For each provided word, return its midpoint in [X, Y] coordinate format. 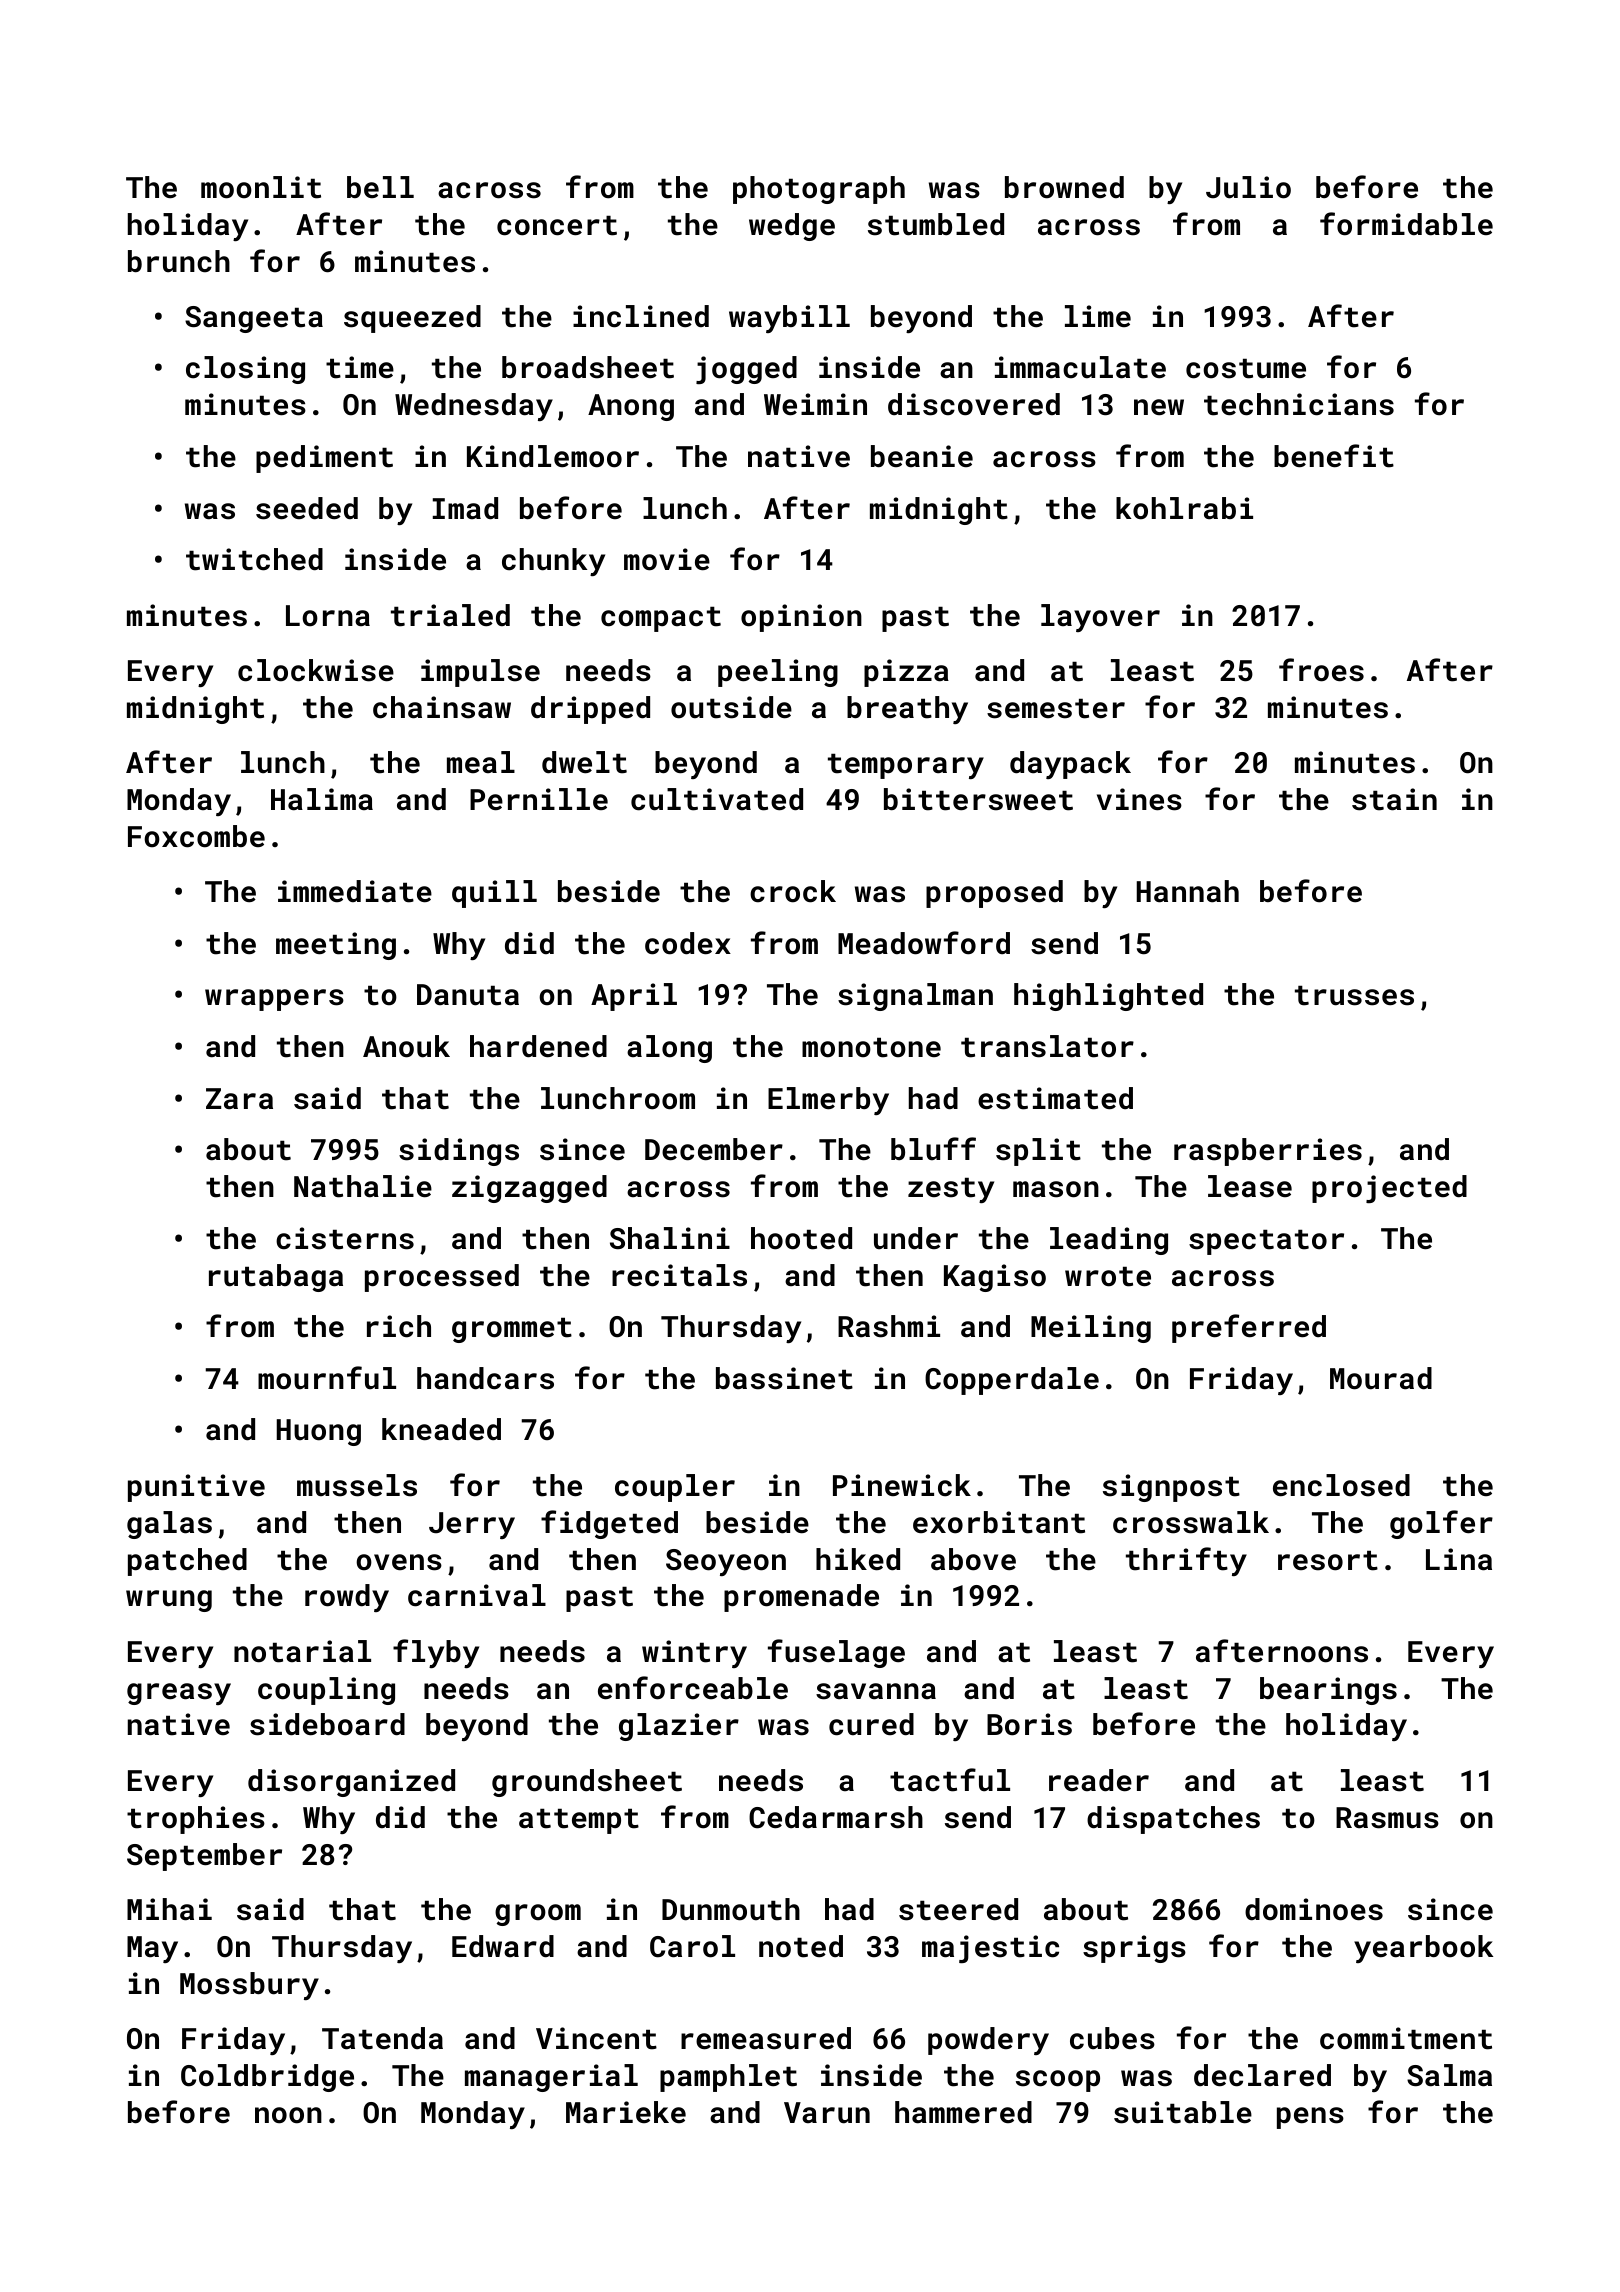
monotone [871, 1048]
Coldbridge [267, 2078]
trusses [1354, 996]
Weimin [815, 404]
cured [871, 1724]
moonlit [261, 187]
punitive [196, 1488]
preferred [1249, 1328]
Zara [239, 1099]
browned [1064, 187]
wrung [169, 1601]
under [916, 1238]
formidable [1406, 224]
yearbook [1423, 1949]
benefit [1334, 456]
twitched [254, 559]
